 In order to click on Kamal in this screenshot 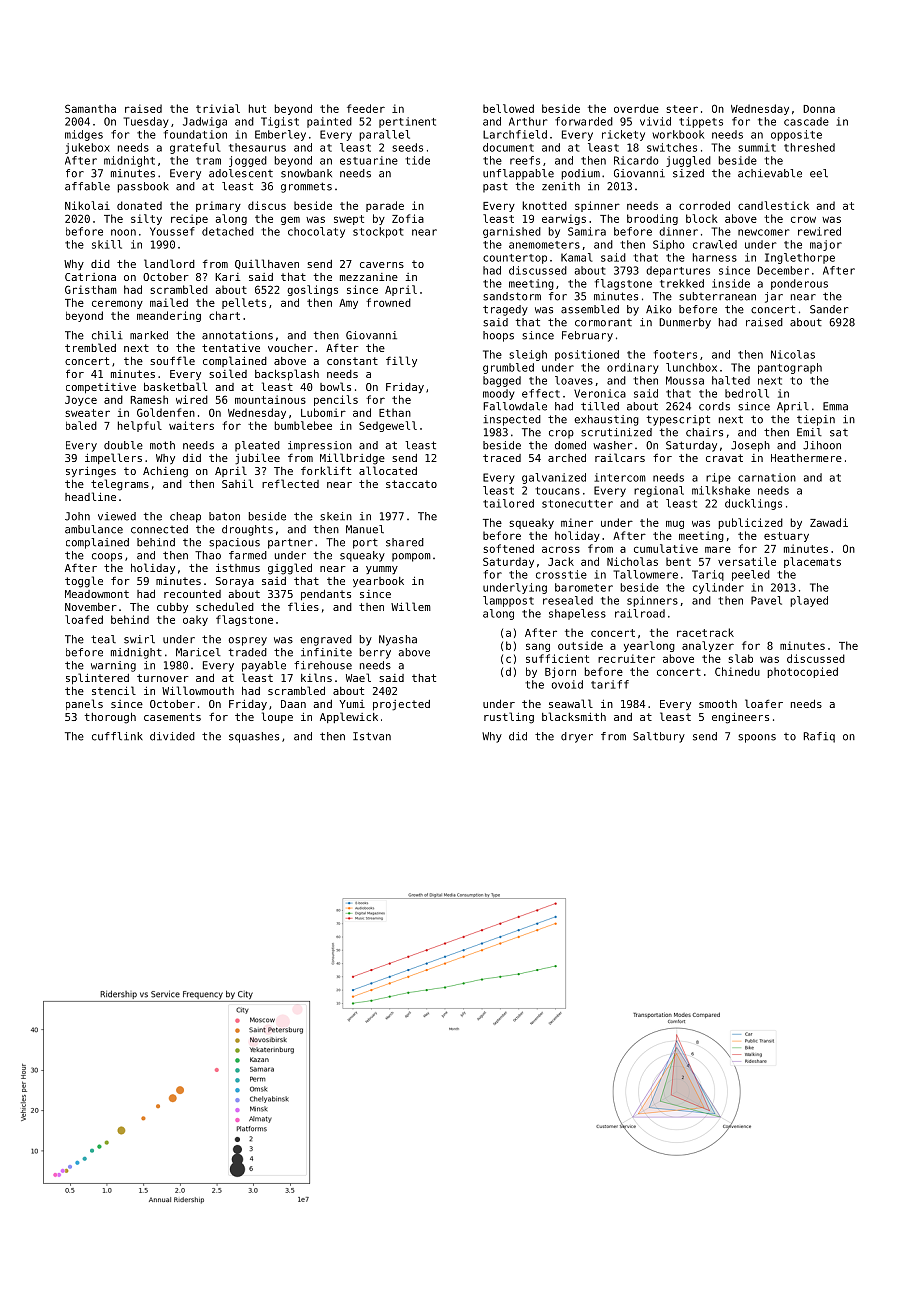, I will do `click(576, 257)`.
